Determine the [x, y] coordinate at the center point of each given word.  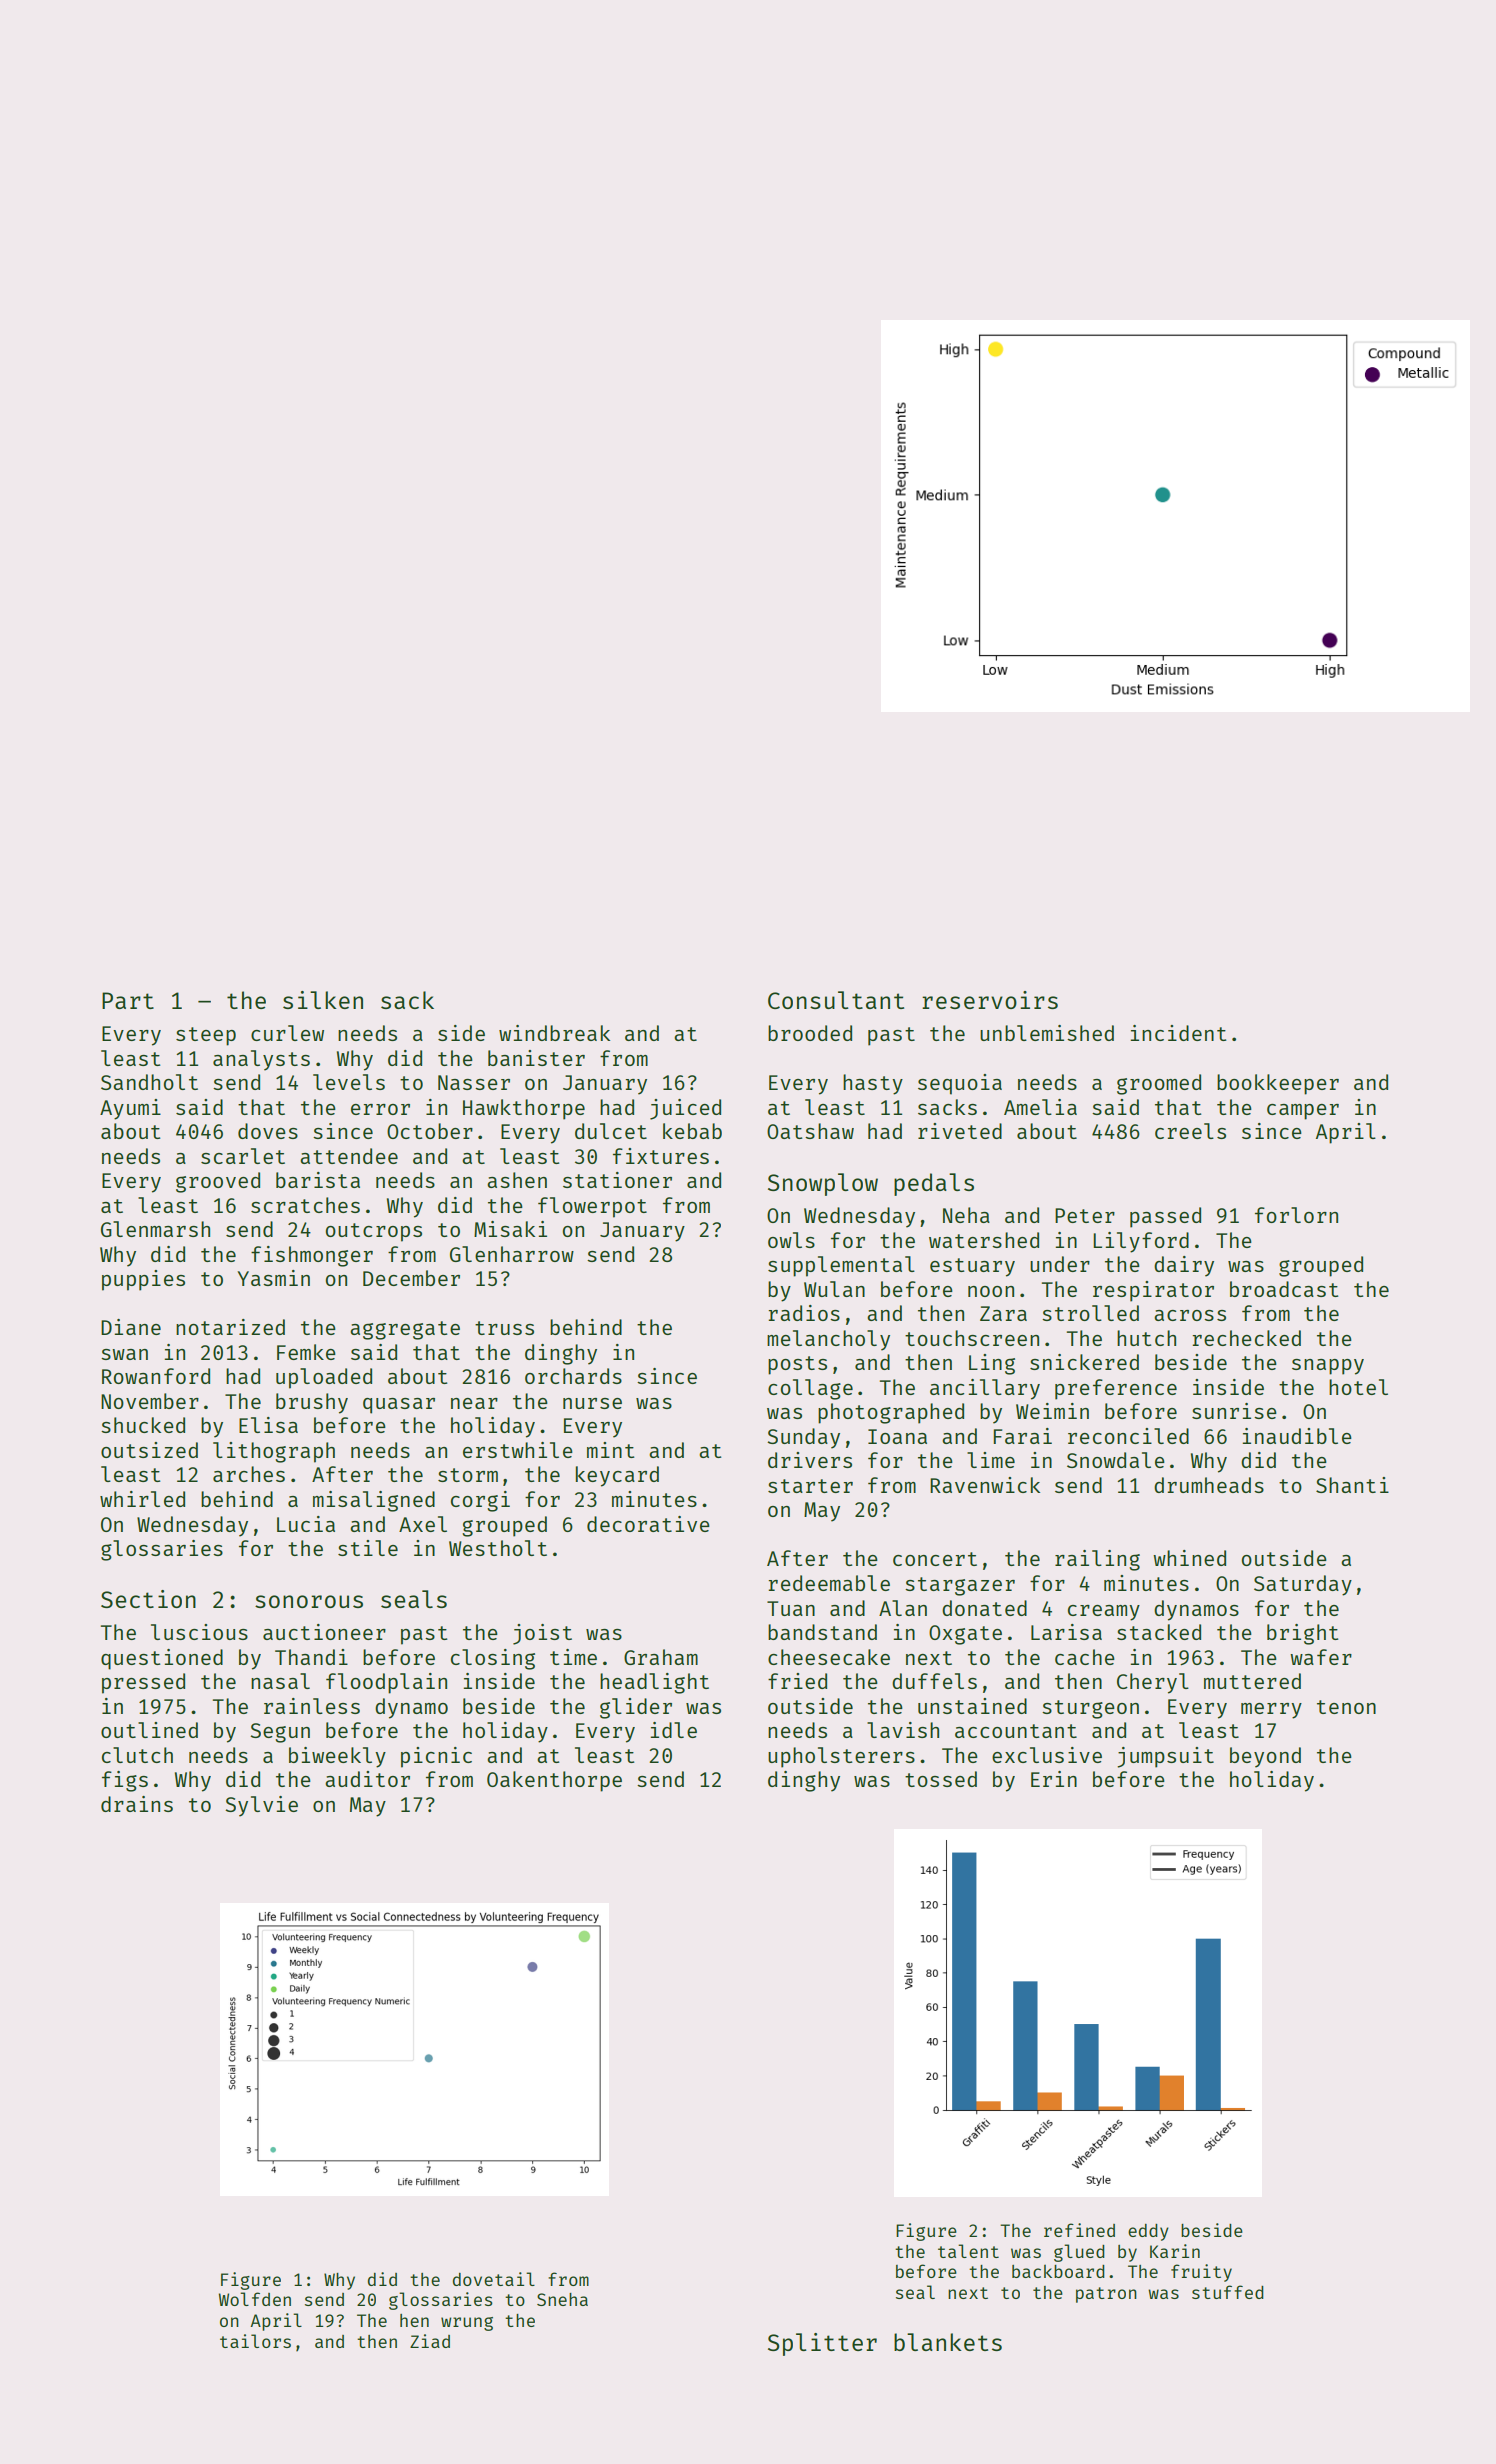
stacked [1159, 1632]
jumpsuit [1165, 1757]
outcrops [374, 1232]
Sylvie [261, 1806]
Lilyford [1141, 1242]
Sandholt [149, 1082]
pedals [934, 1184]
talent [968, 2251]
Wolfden [255, 2299]
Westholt [498, 1548]
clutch [137, 1755]
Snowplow [823, 1184]
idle [674, 1730]
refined [1079, 2230]
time [573, 1657]
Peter [1085, 1215]
